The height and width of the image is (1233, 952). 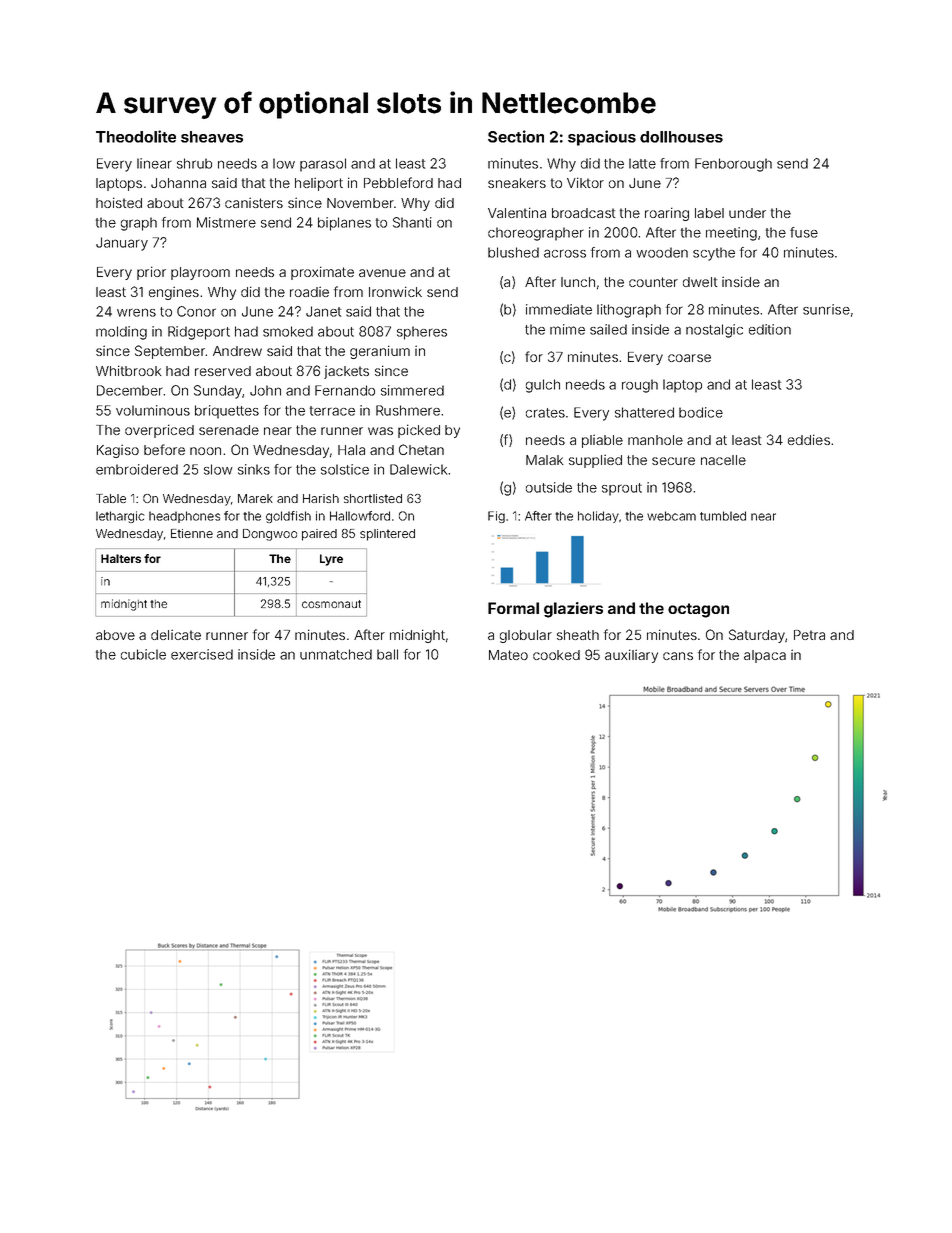 What do you see at coordinates (681, 137) in the image?
I see `dollhouses` at bounding box center [681, 137].
